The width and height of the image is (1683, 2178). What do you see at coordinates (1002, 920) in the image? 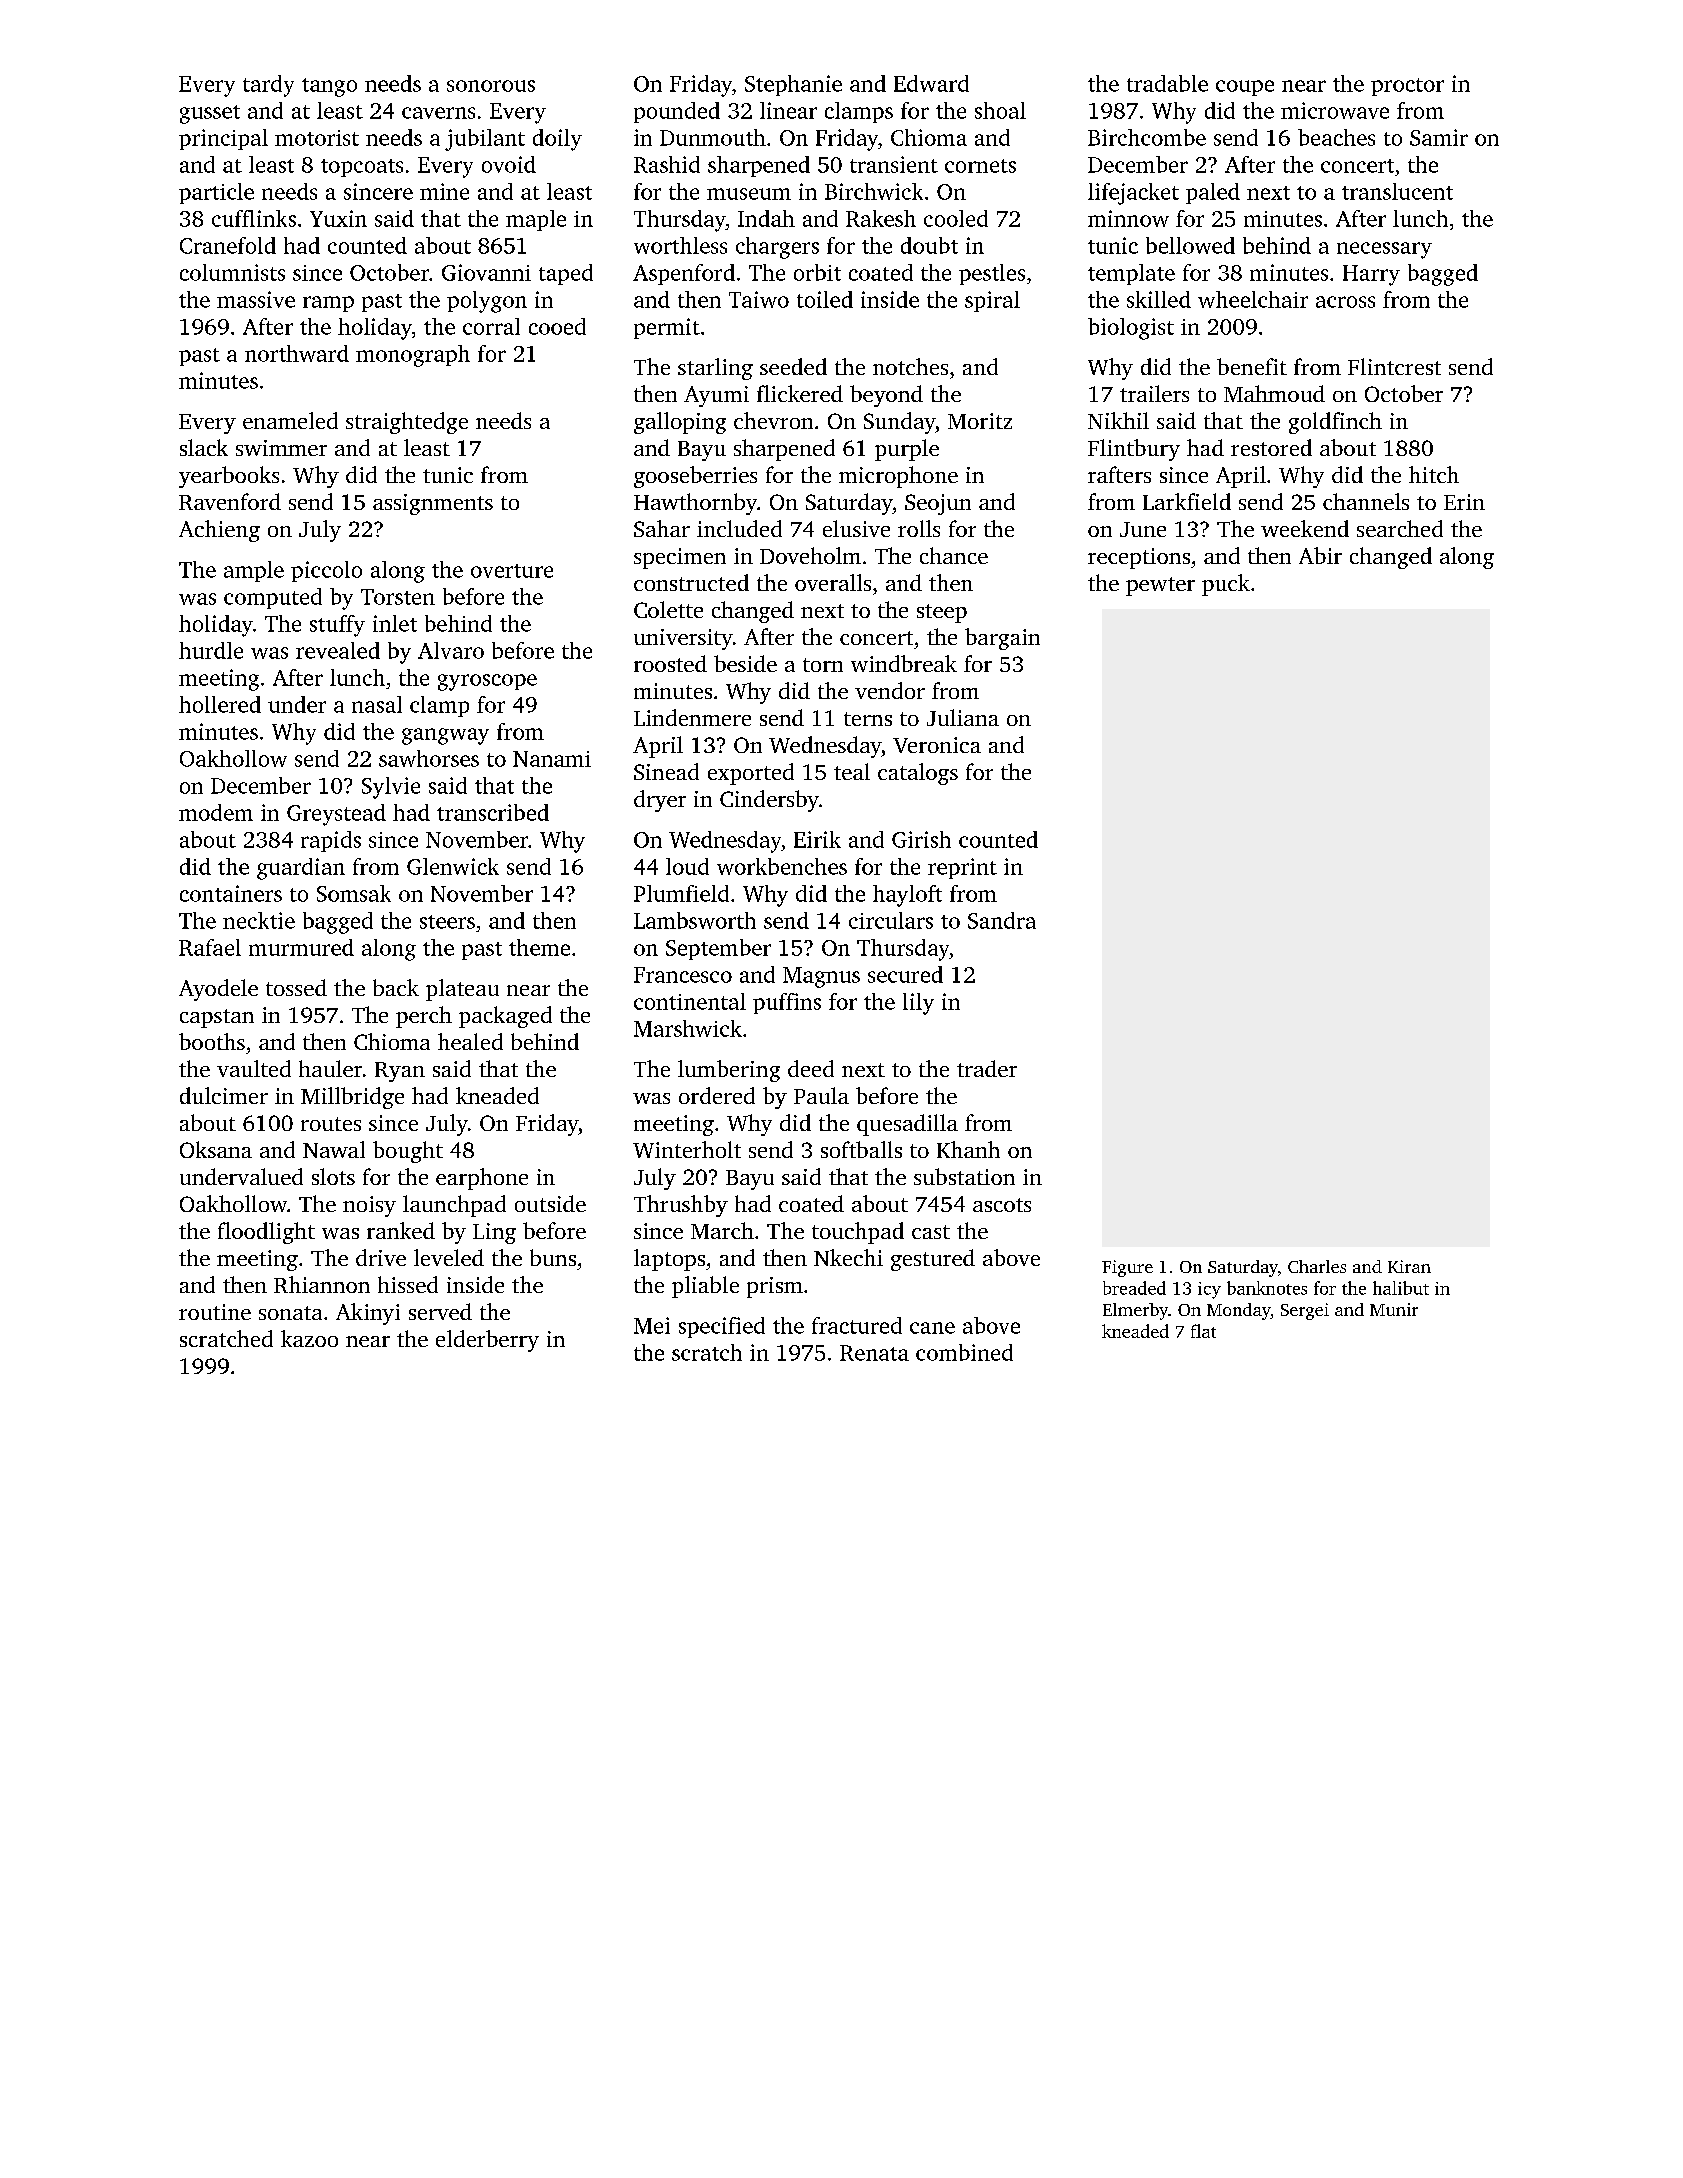
I see `Sandra` at bounding box center [1002, 920].
